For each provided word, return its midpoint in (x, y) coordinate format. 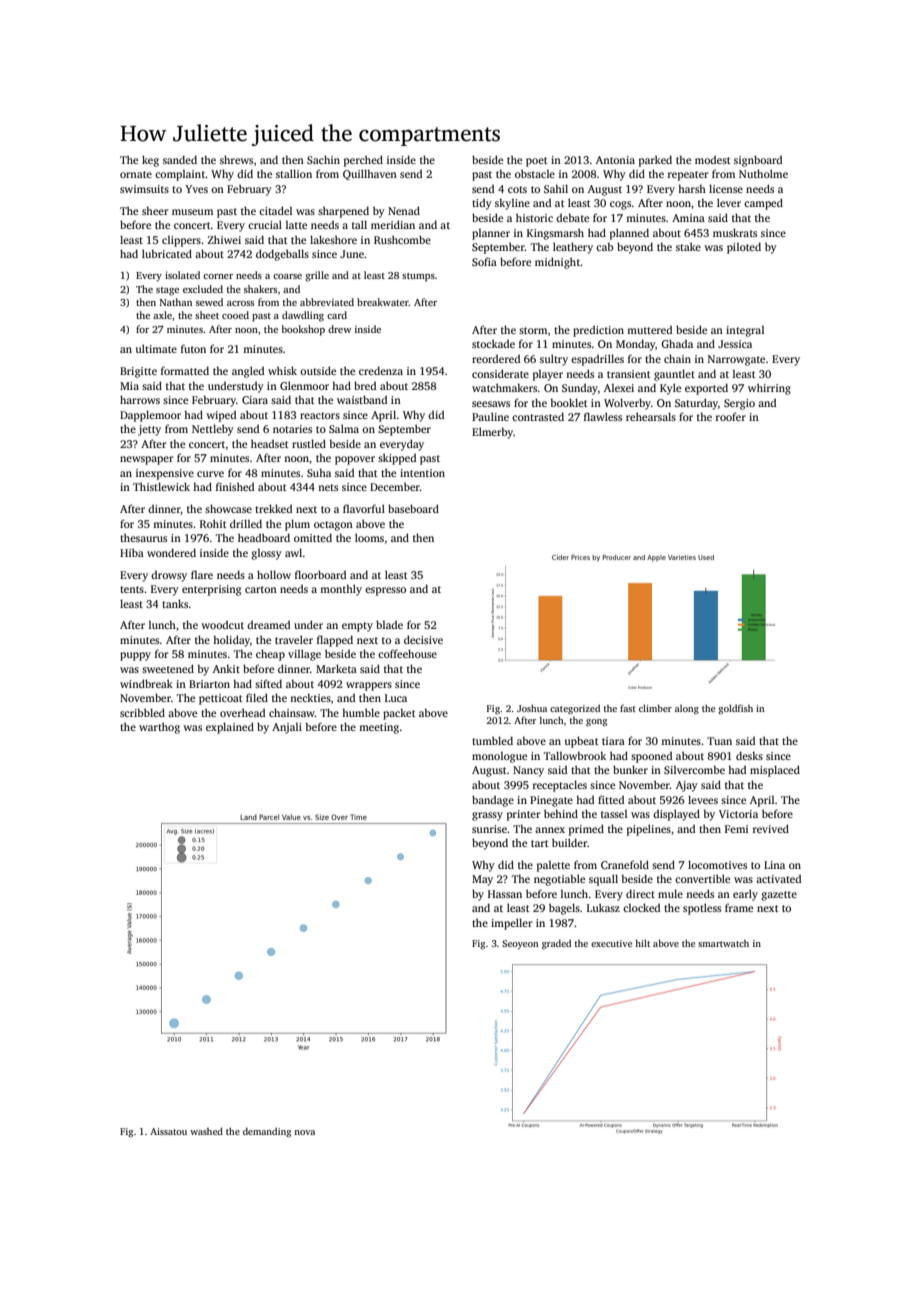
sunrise (489, 829)
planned (629, 234)
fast (628, 708)
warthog (159, 728)
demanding (267, 1132)
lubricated (167, 253)
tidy (482, 204)
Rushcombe (402, 239)
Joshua (532, 708)
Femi (736, 829)
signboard (758, 161)
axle (162, 315)
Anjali (287, 728)
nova (304, 1132)
